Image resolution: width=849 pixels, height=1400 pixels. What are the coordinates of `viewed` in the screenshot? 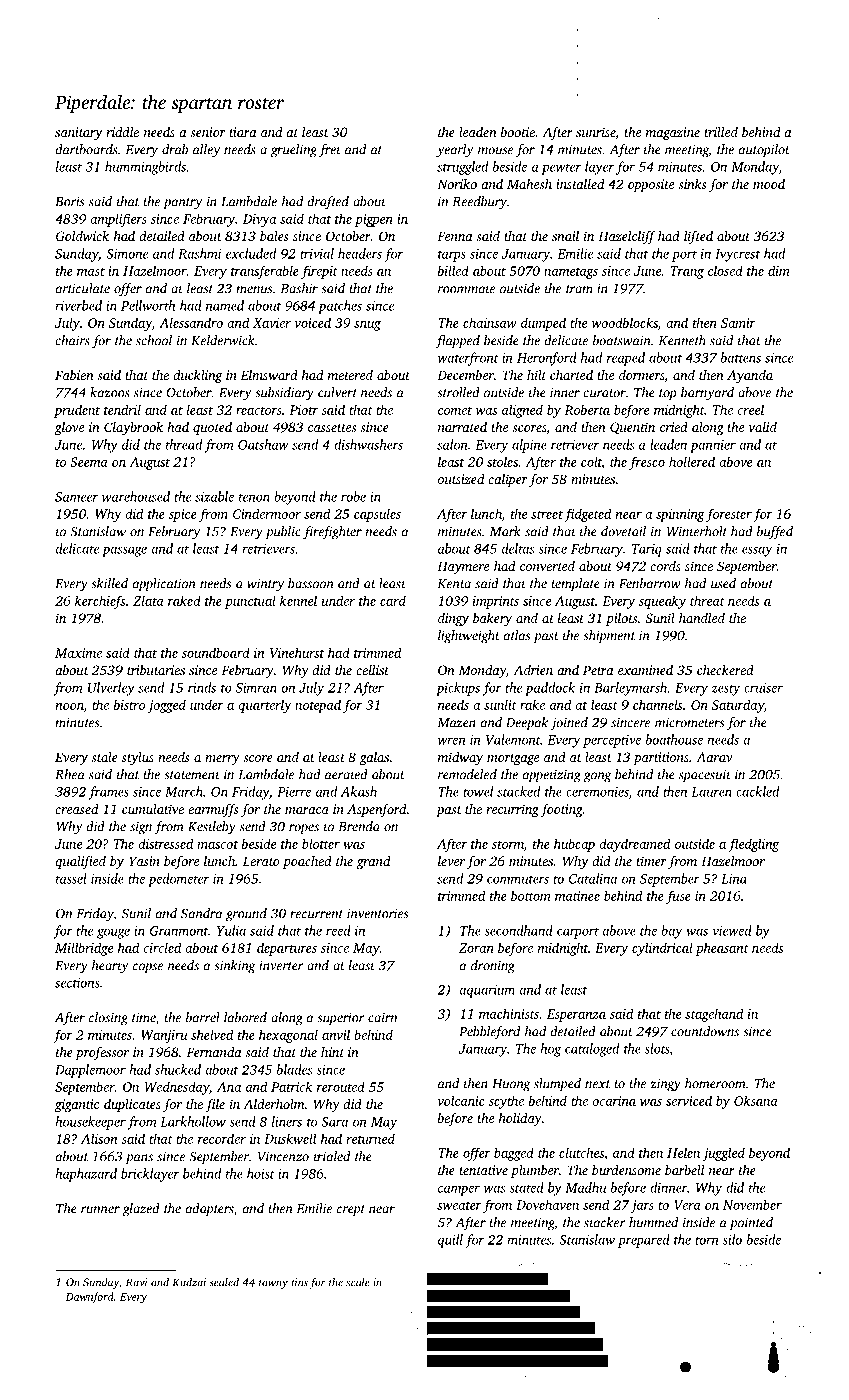 It's located at (732, 930).
